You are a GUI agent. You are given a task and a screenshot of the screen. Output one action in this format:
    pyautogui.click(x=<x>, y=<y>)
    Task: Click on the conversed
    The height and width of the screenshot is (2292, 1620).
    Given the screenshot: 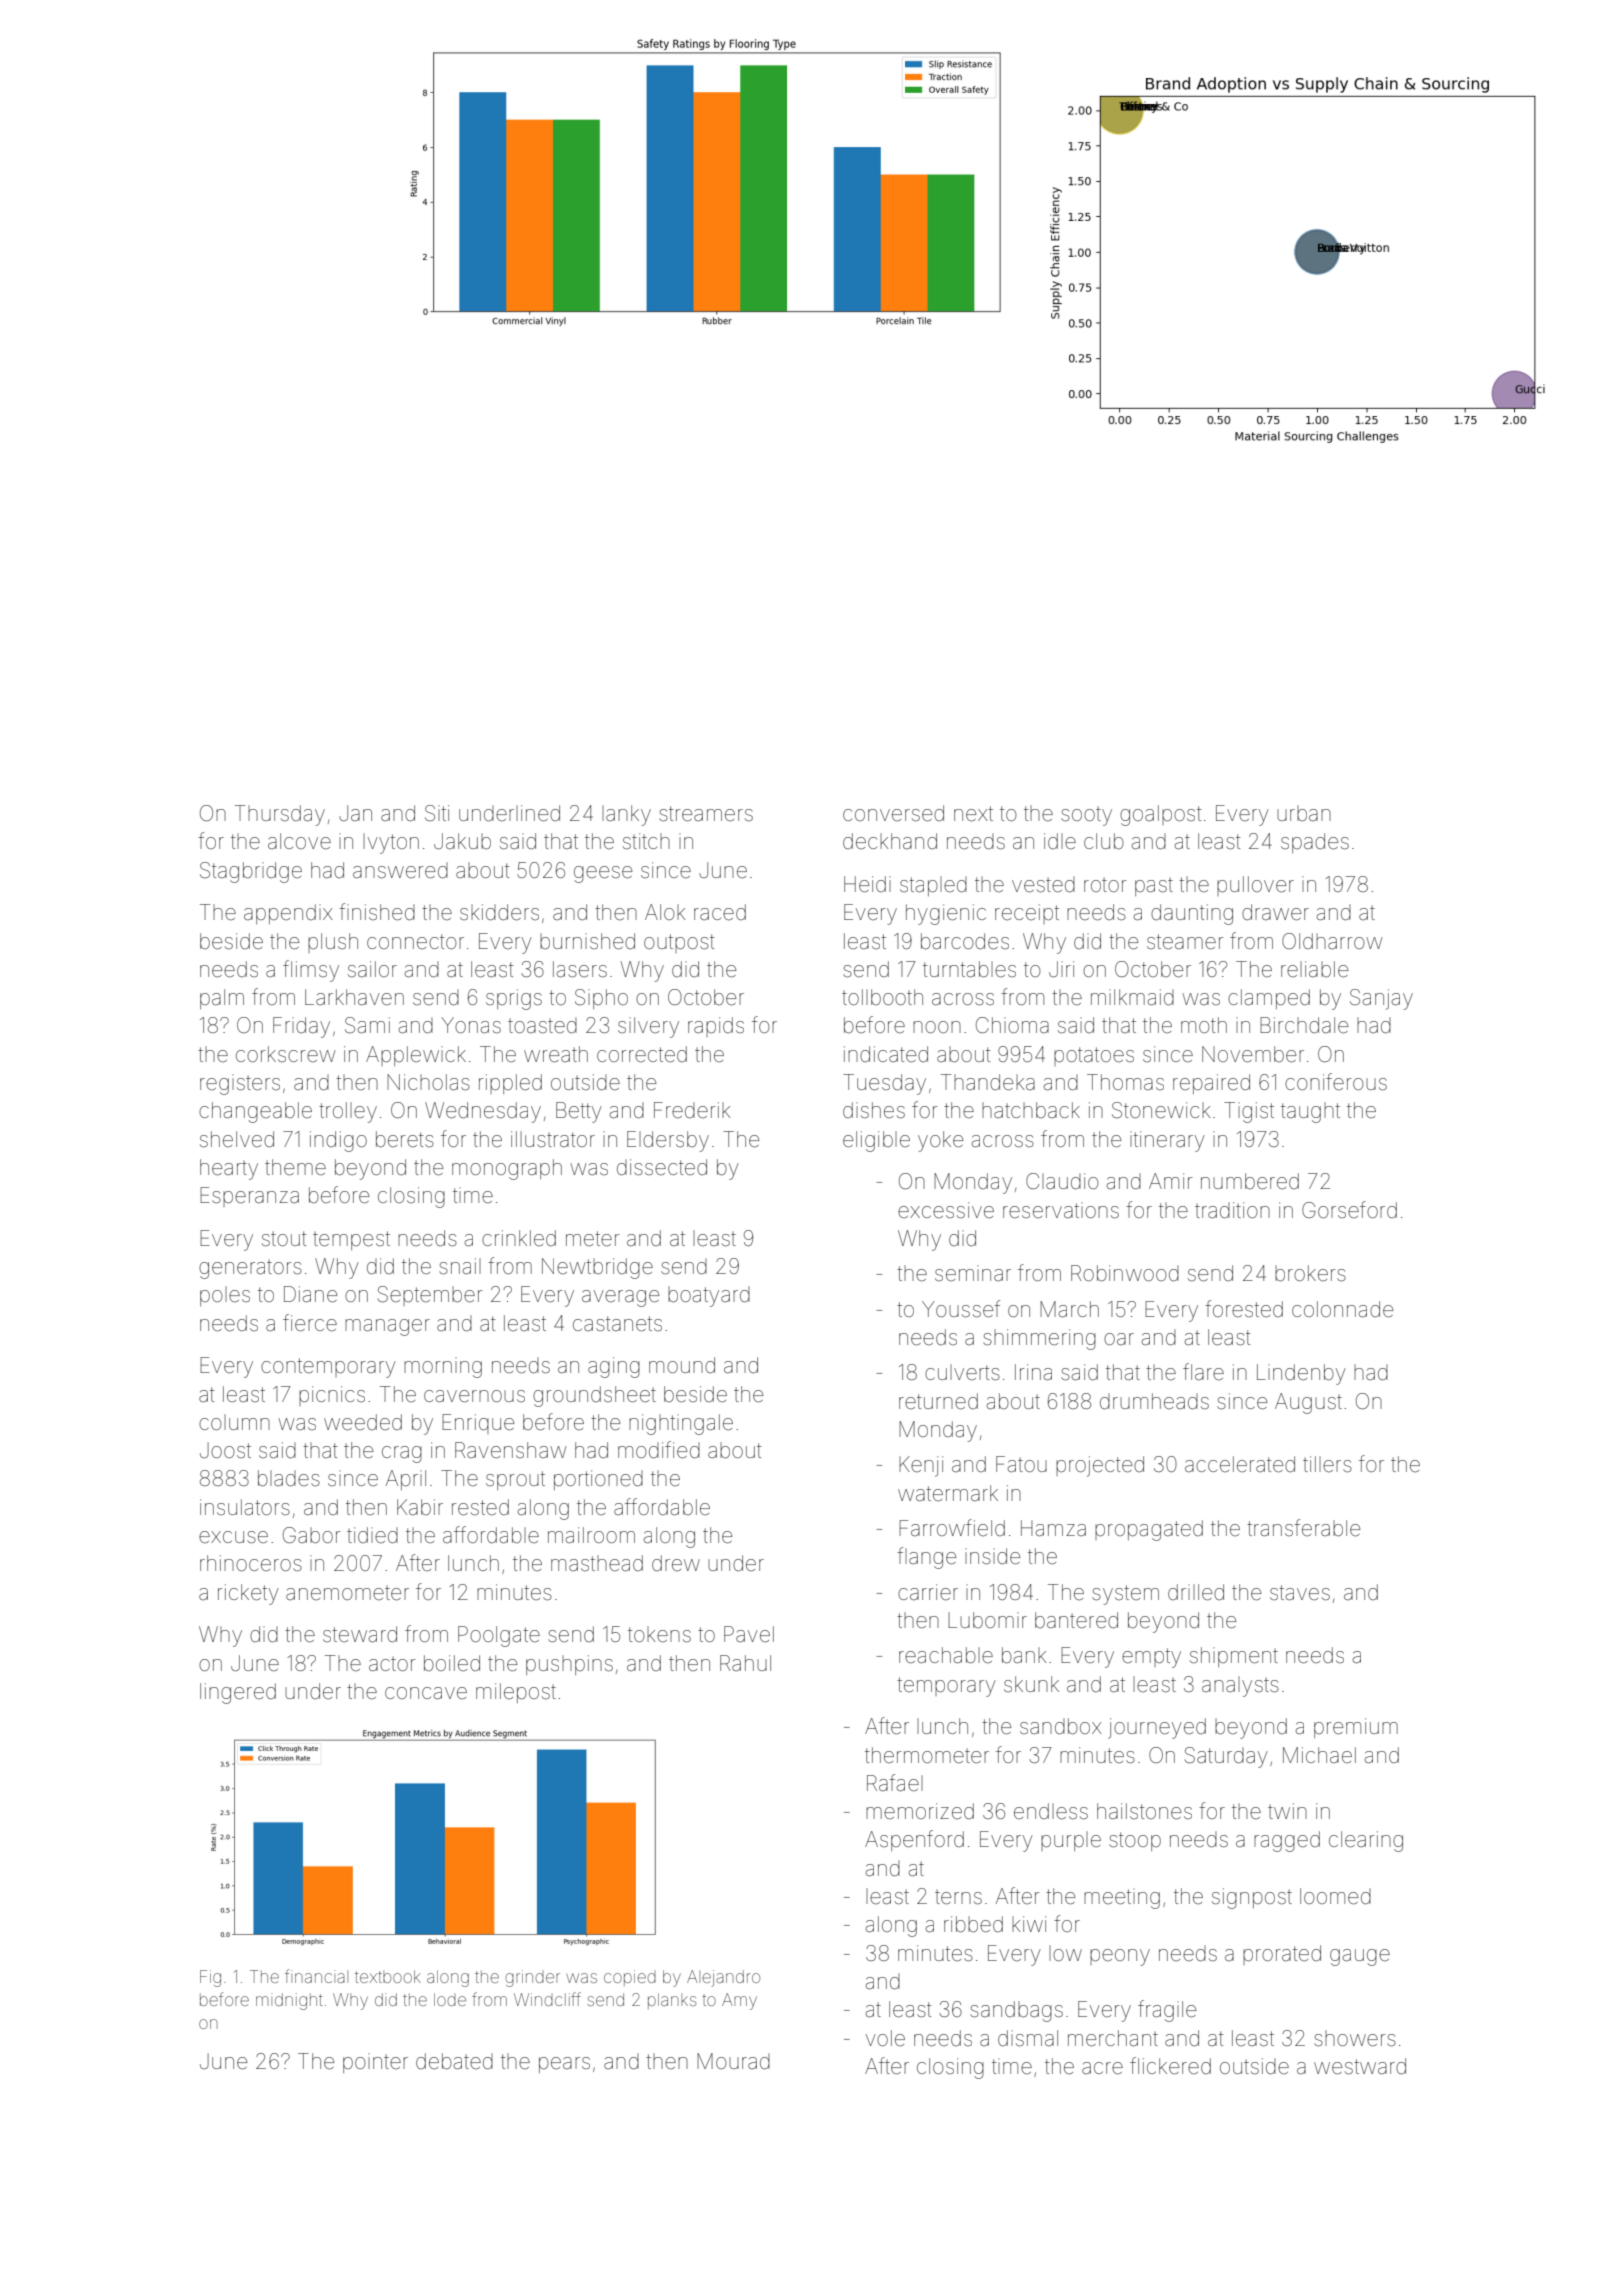 What is the action you would take?
    pyautogui.click(x=893, y=813)
